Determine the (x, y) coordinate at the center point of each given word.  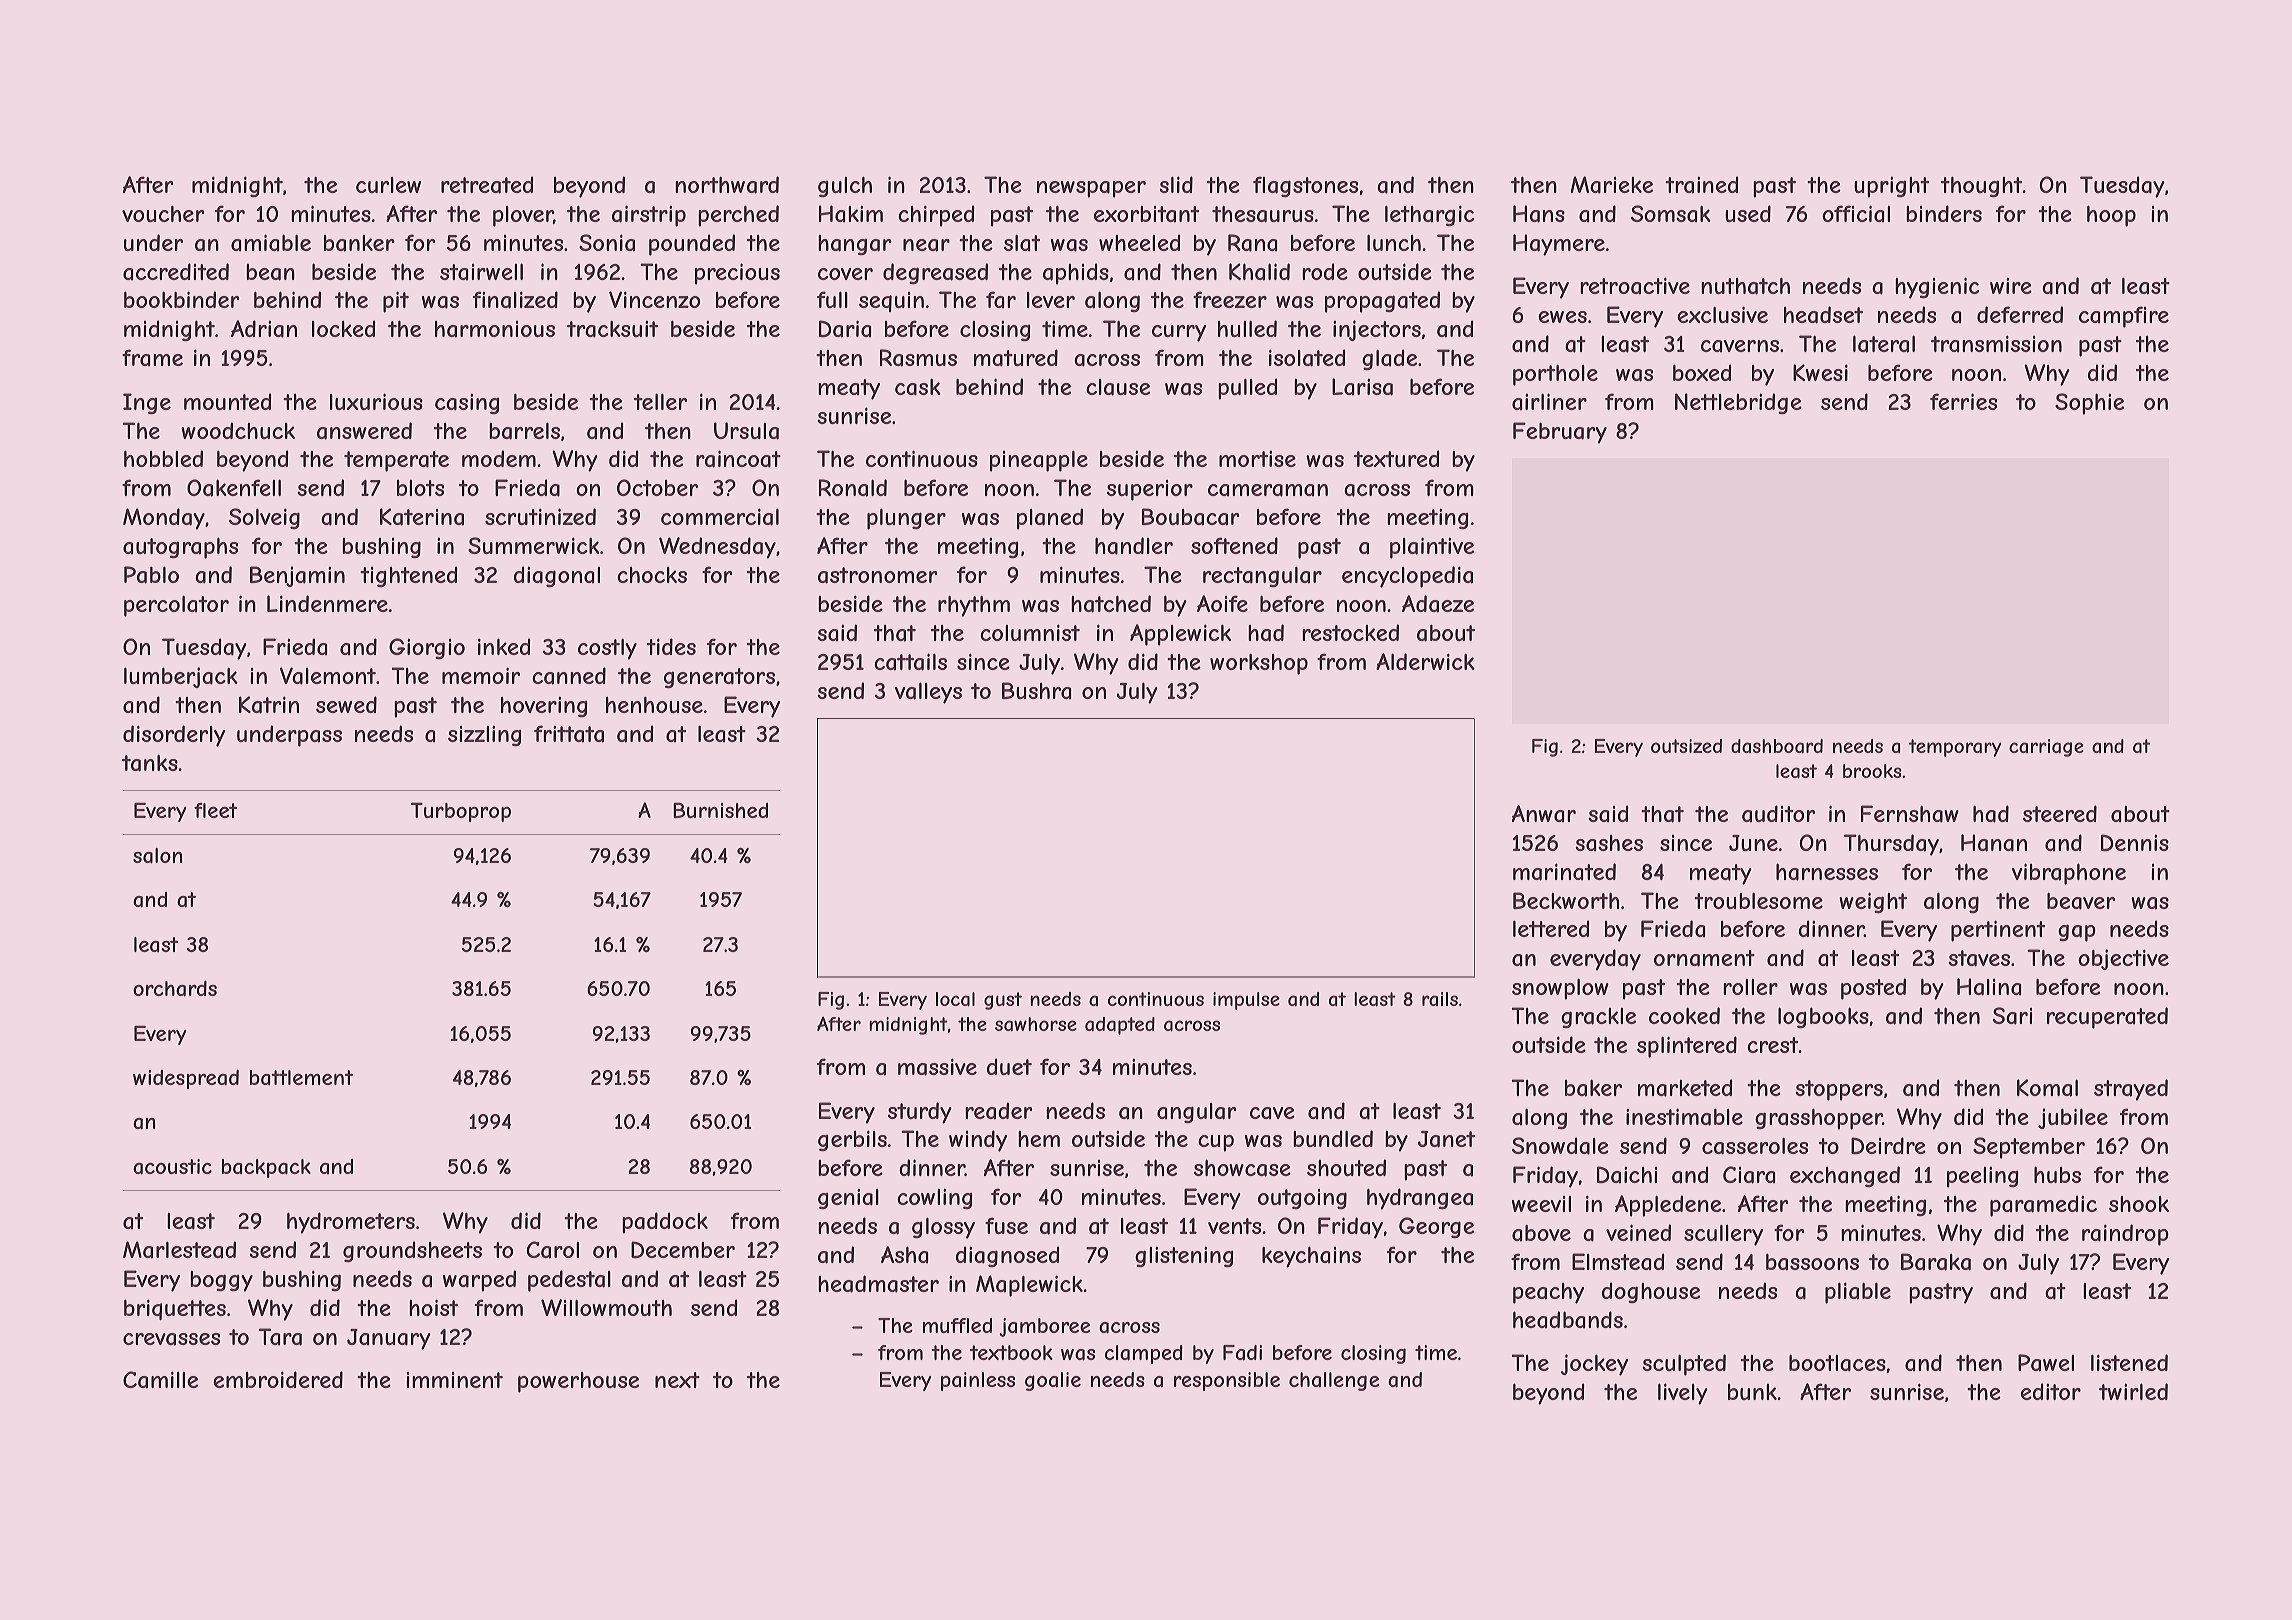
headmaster (878, 1284)
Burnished (720, 810)
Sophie (2089, 404)
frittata (569, 734)
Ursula (746, 431)
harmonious (495, 329)
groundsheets (412, 1251)
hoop (2111, 216)
